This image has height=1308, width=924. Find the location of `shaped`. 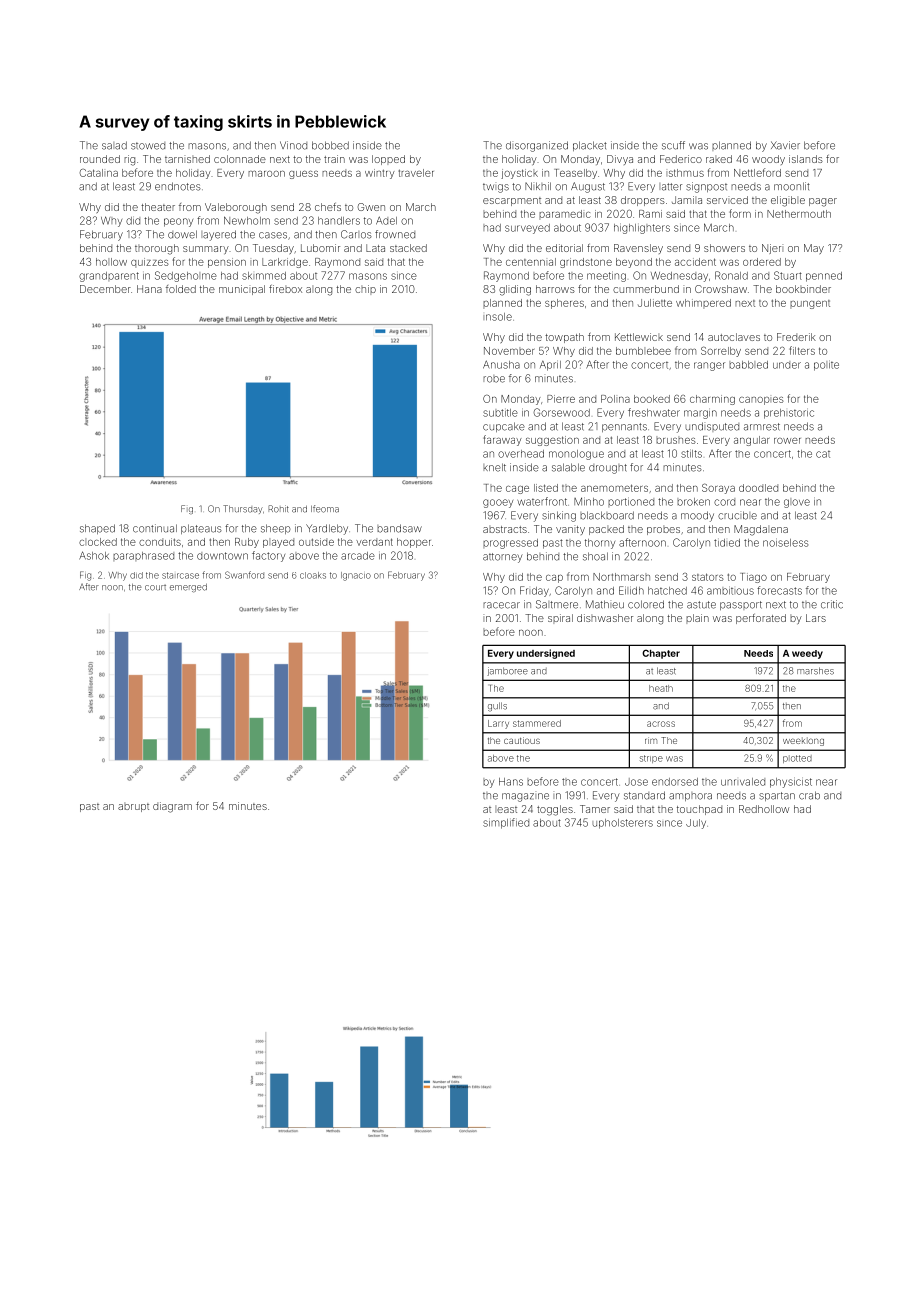

shaped is located at coordinates (97, 529).
